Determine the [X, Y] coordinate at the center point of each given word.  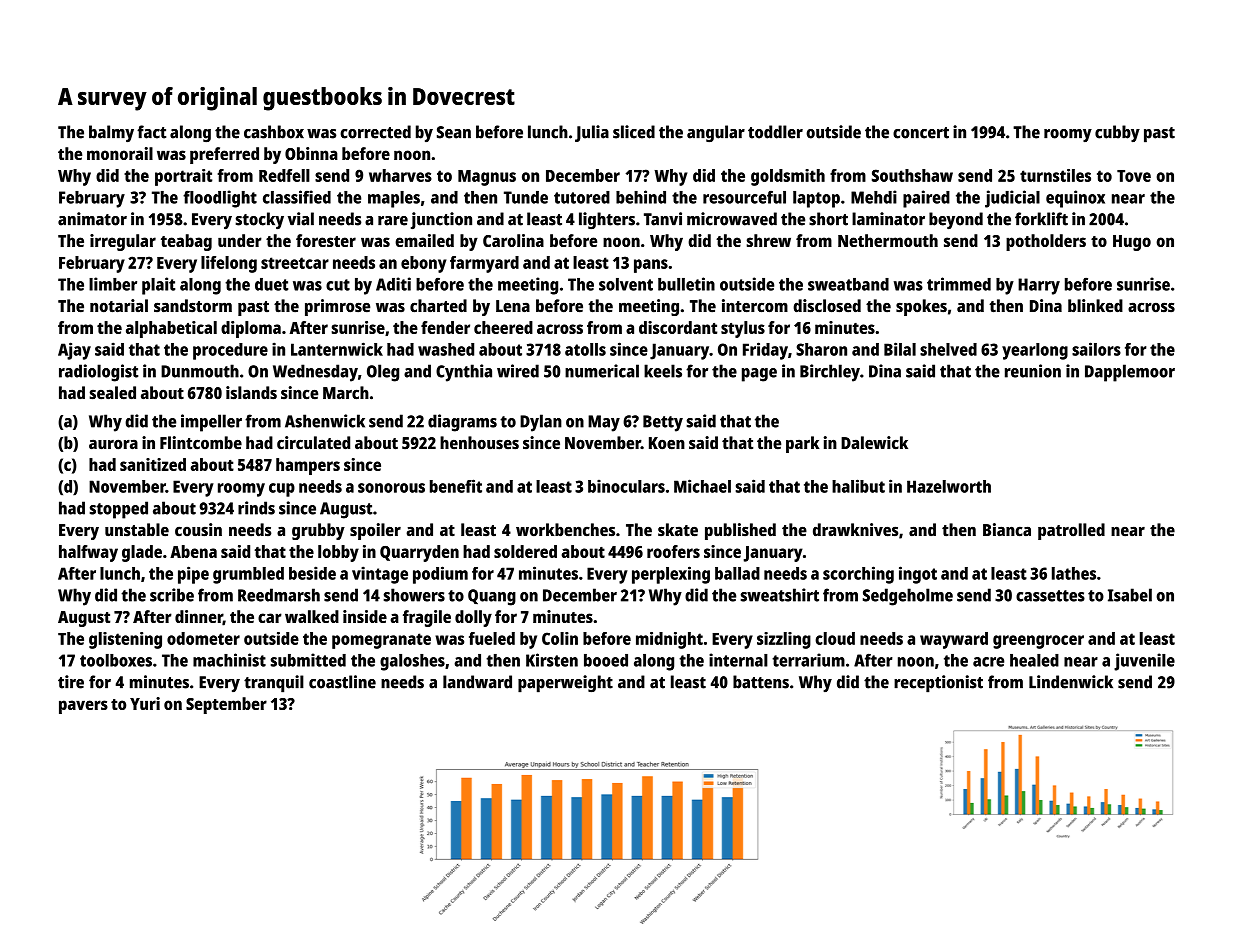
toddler [775, 132]
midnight [669, 640]
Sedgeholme [908, 597]
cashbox [274, 132]
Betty [663, 423]
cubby [1117, 133]
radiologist [98, 373]
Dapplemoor [1130, 373]
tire [71, 682]
